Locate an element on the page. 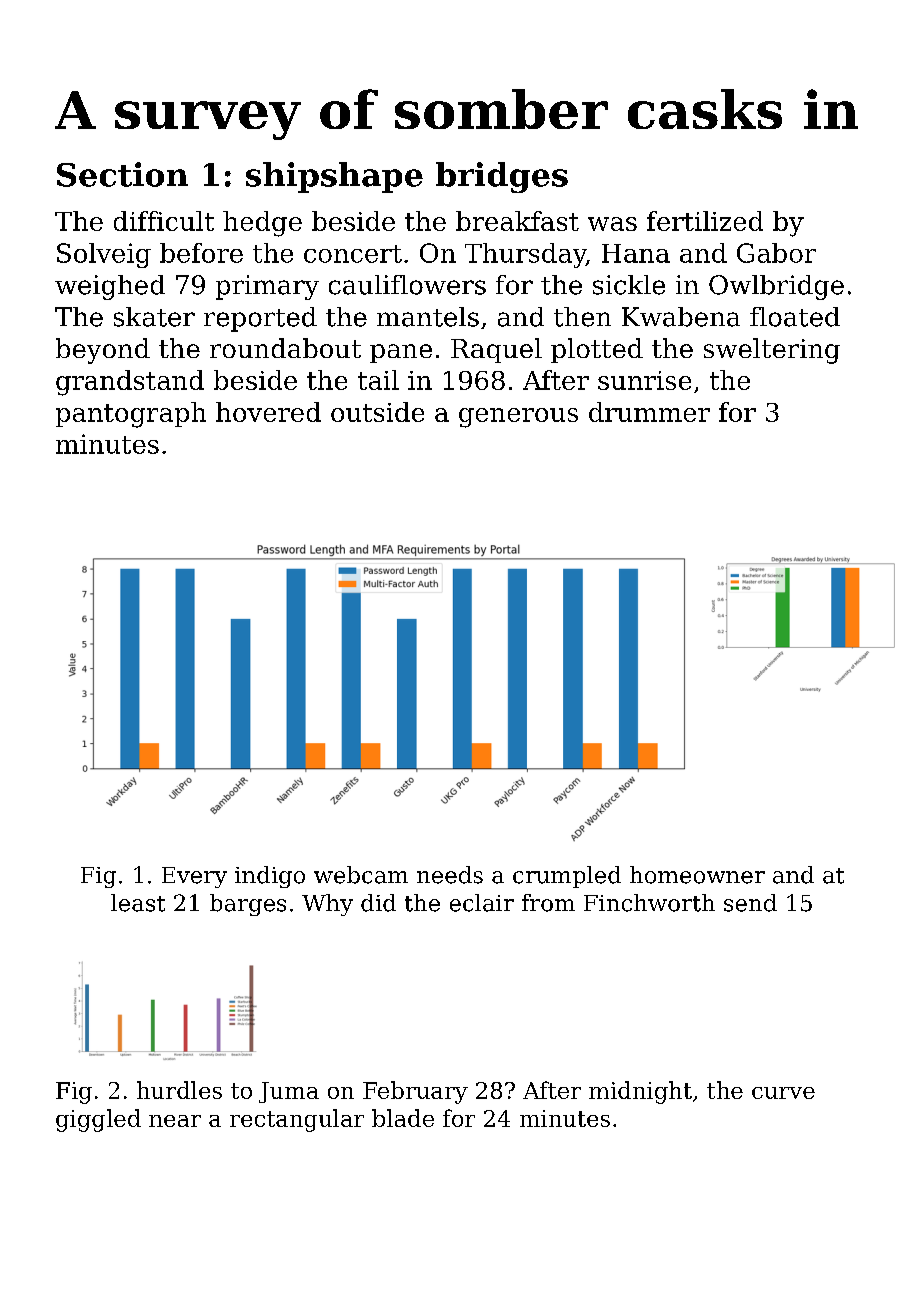  needs is located at coordinates (450, 875).
